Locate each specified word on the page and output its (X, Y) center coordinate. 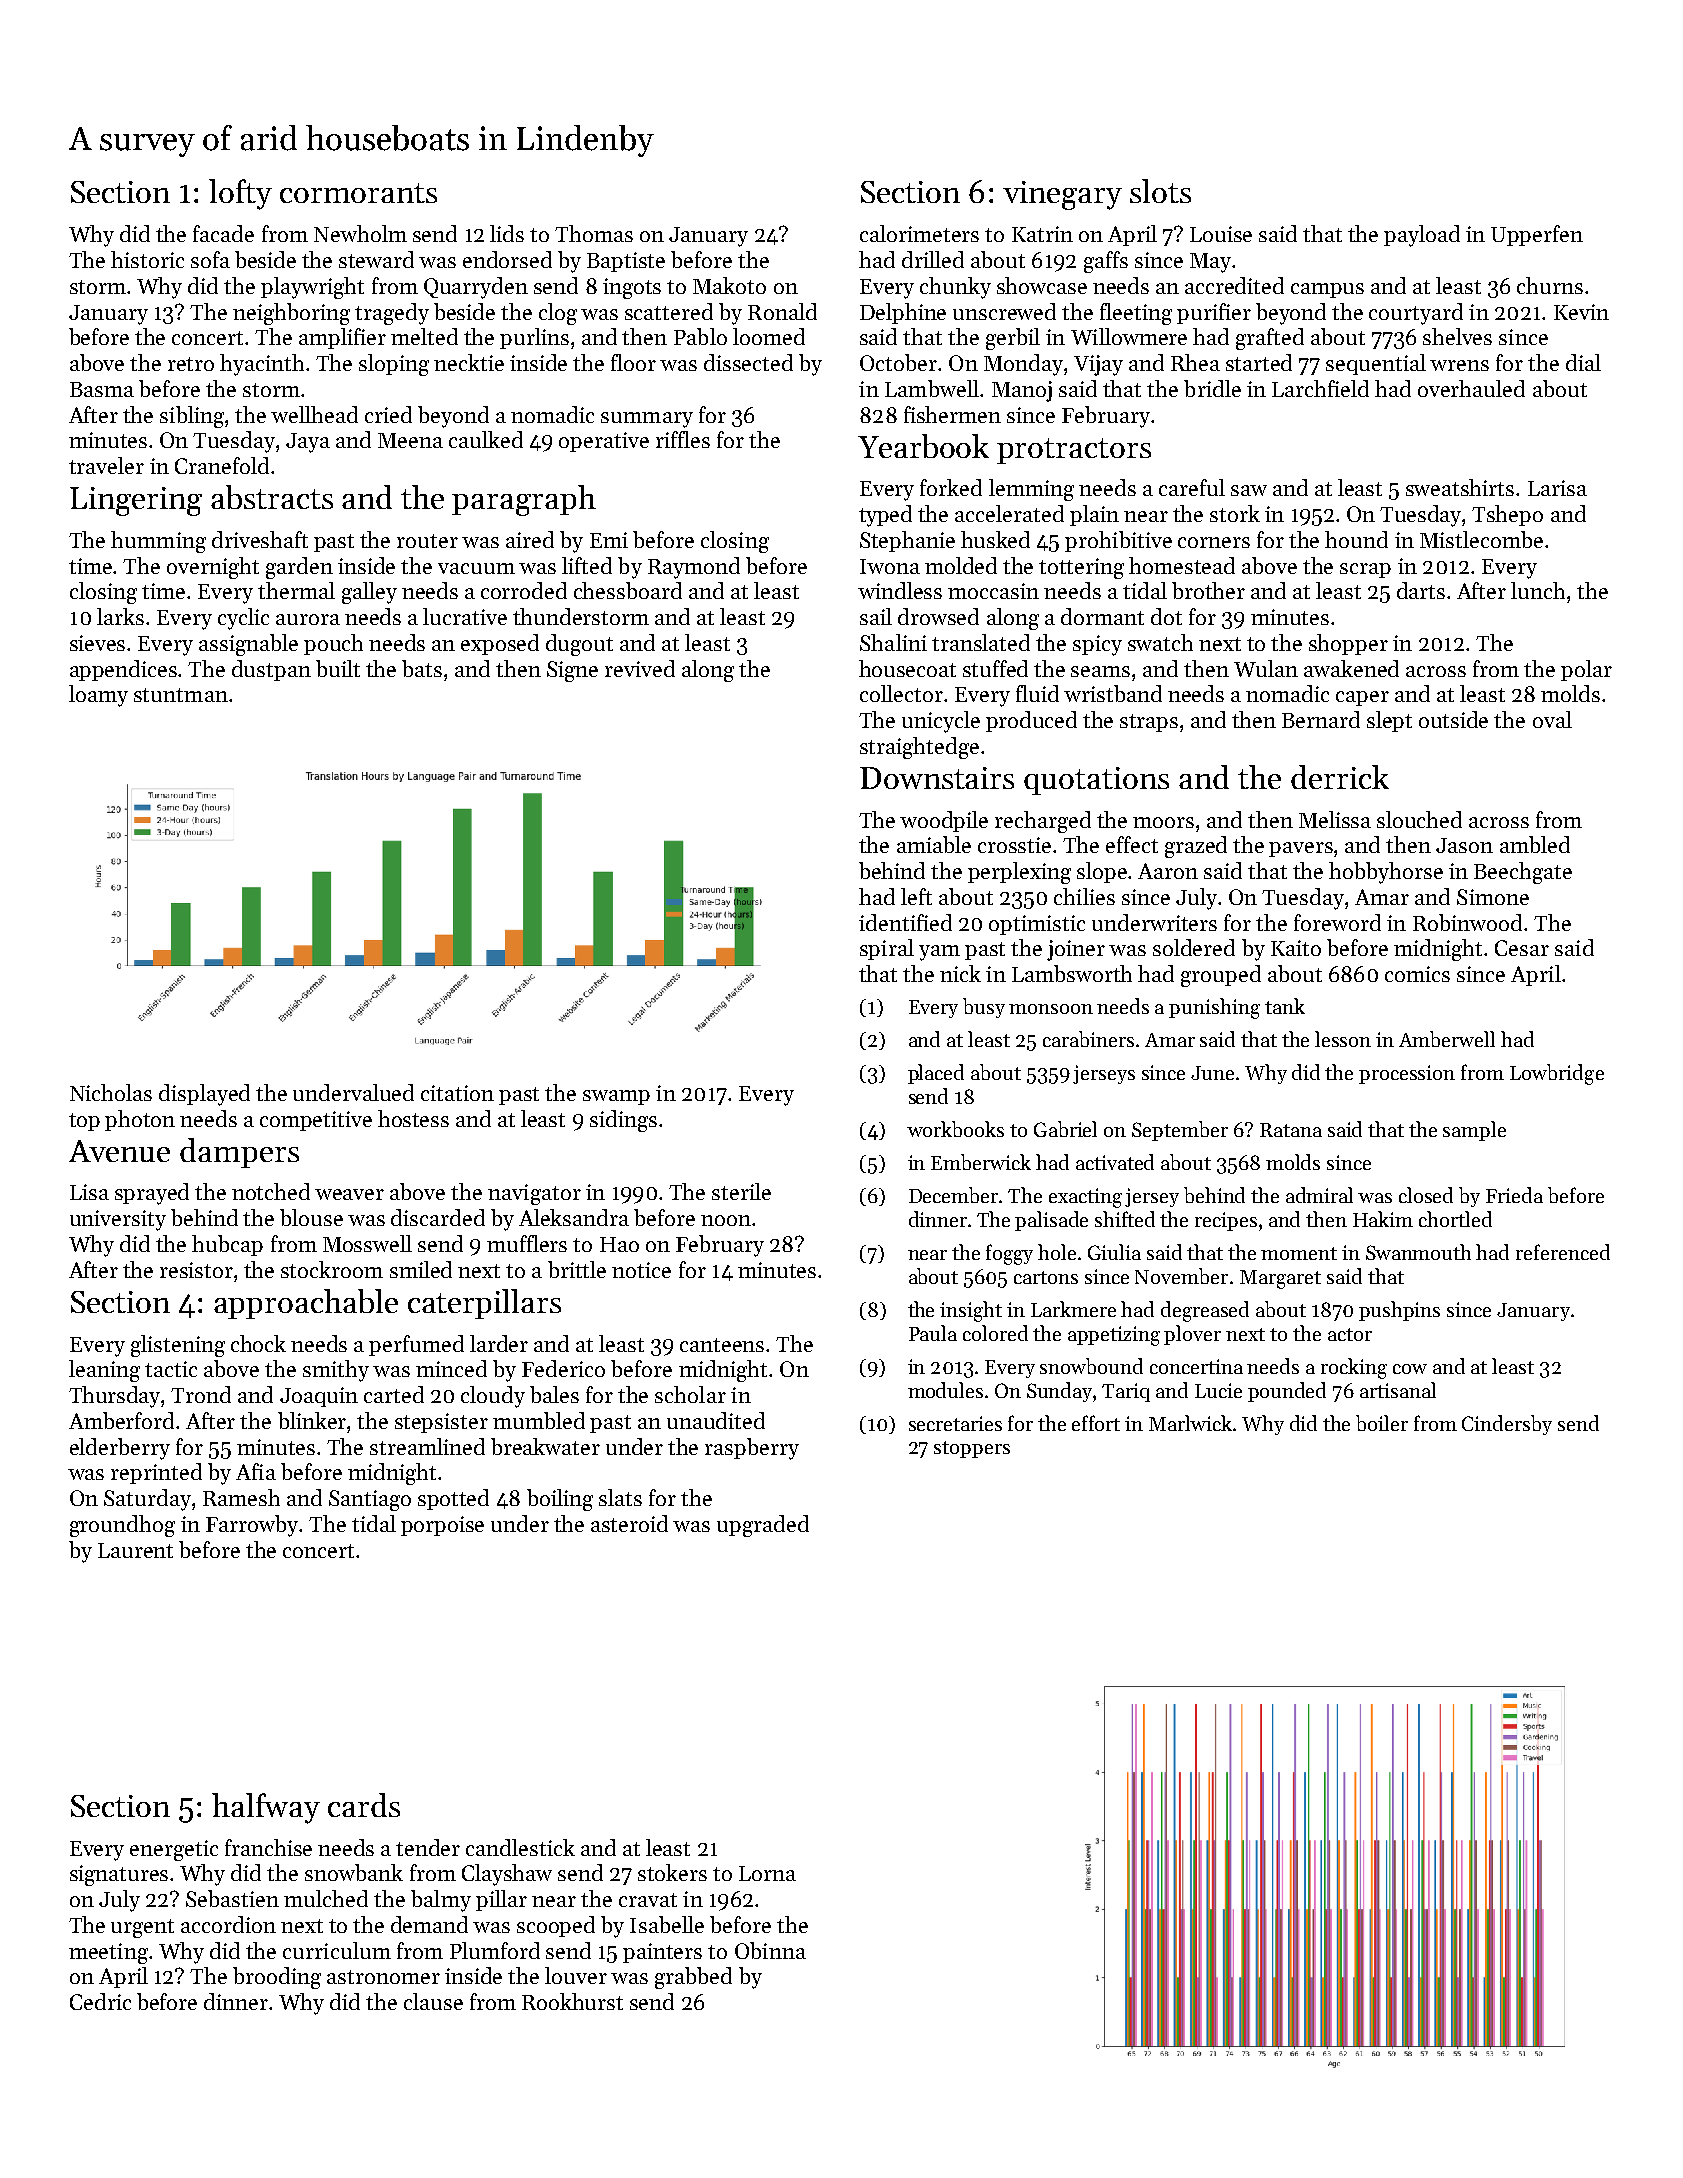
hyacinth (262, 365)
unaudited (716, 1420)
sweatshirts (1460, 487)
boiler (1382, 1423)
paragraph (524, 500)
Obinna (770, 1950)
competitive (316, 1121)
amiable (934, 844)
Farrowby (253, 1526)
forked (951, 487)
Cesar (1522, 948)
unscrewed (1004, 311)
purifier (1214, 313)
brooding (277, 1978)
